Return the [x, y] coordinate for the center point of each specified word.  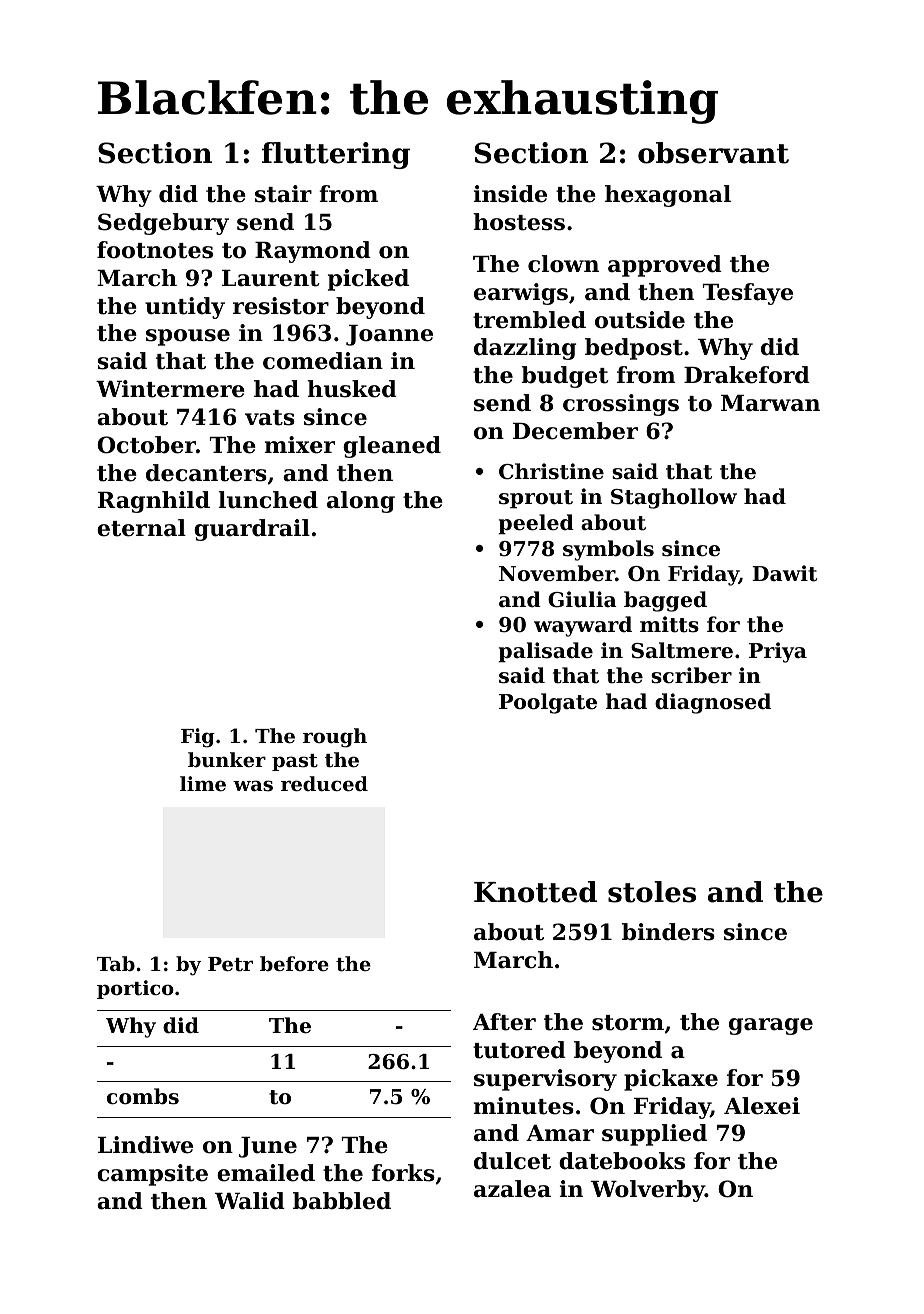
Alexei [762, 1106]
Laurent [271, 278]
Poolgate [548, 703]
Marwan [770, 403]
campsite [152, 1175]
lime [203, 783]
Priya [778, 652]
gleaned [392, 447]
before [294, 963]
